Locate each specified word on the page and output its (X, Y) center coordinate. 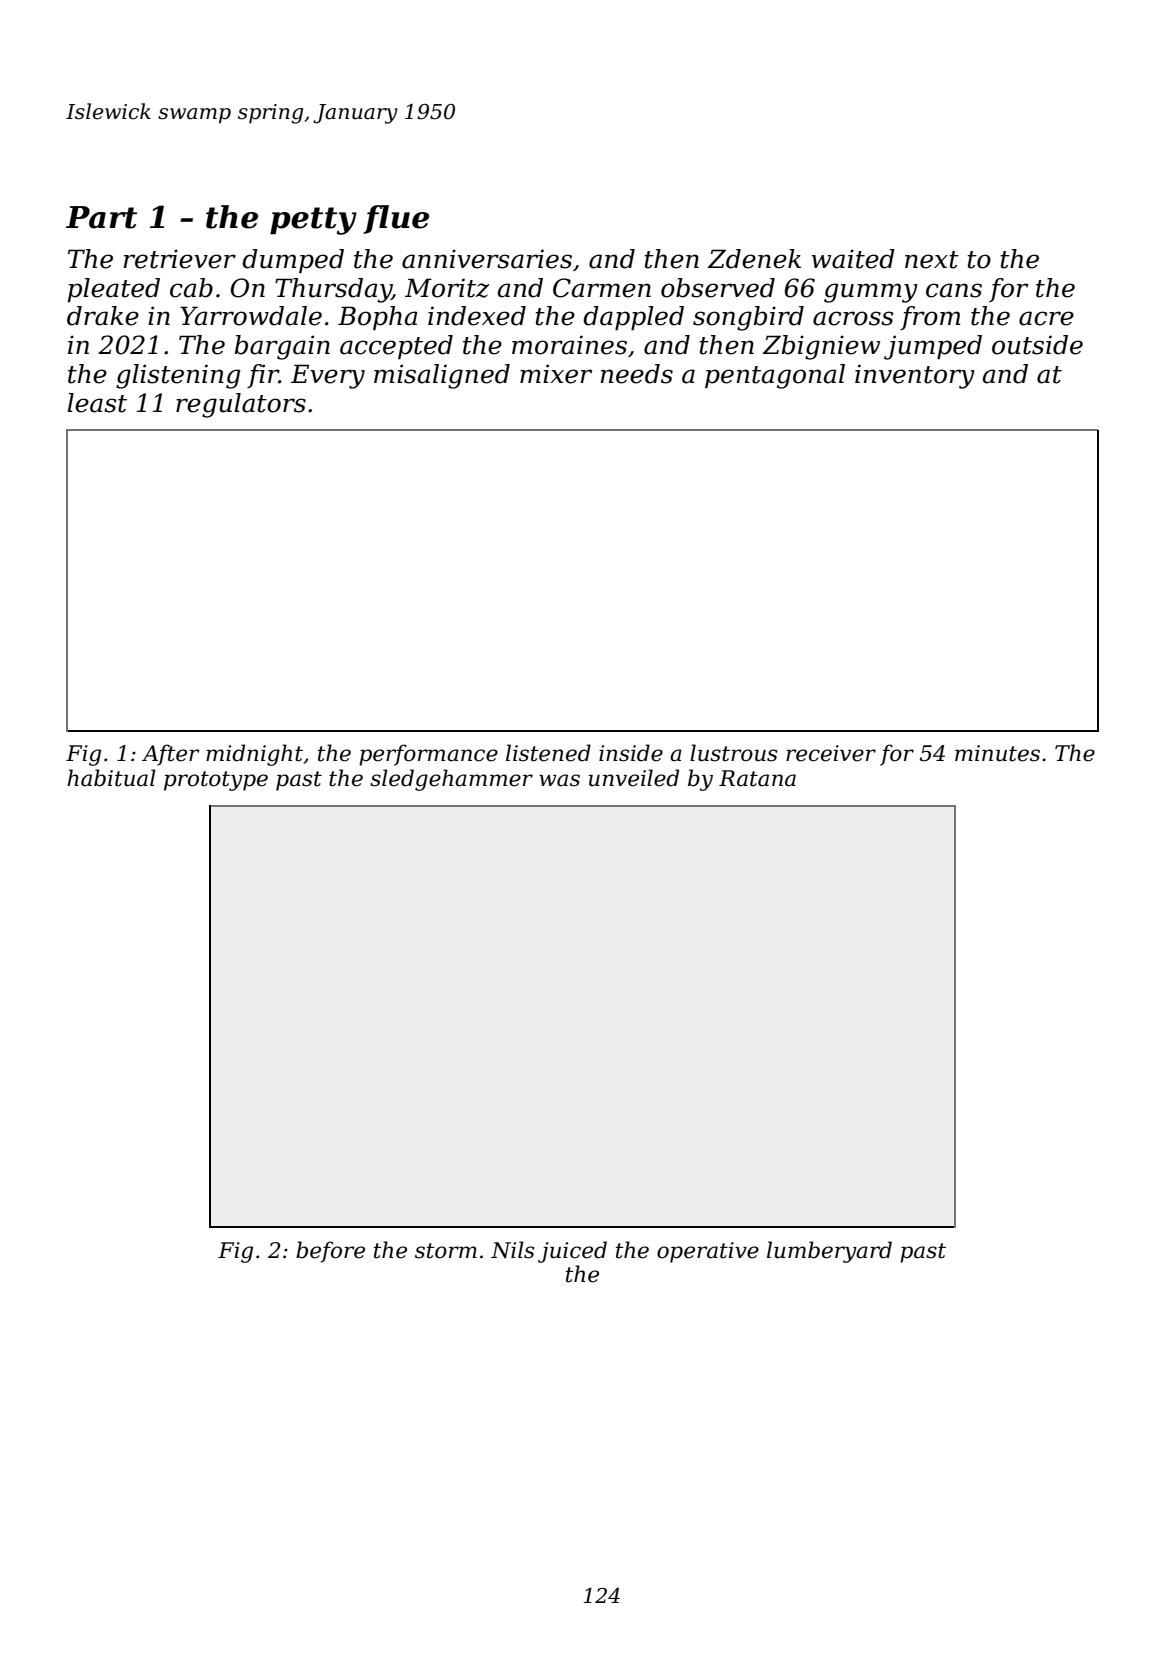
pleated (114, 290)
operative (708, 1252)
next (932, 260)
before (330, 1252)
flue (396, 219)
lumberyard (829, 1252)
